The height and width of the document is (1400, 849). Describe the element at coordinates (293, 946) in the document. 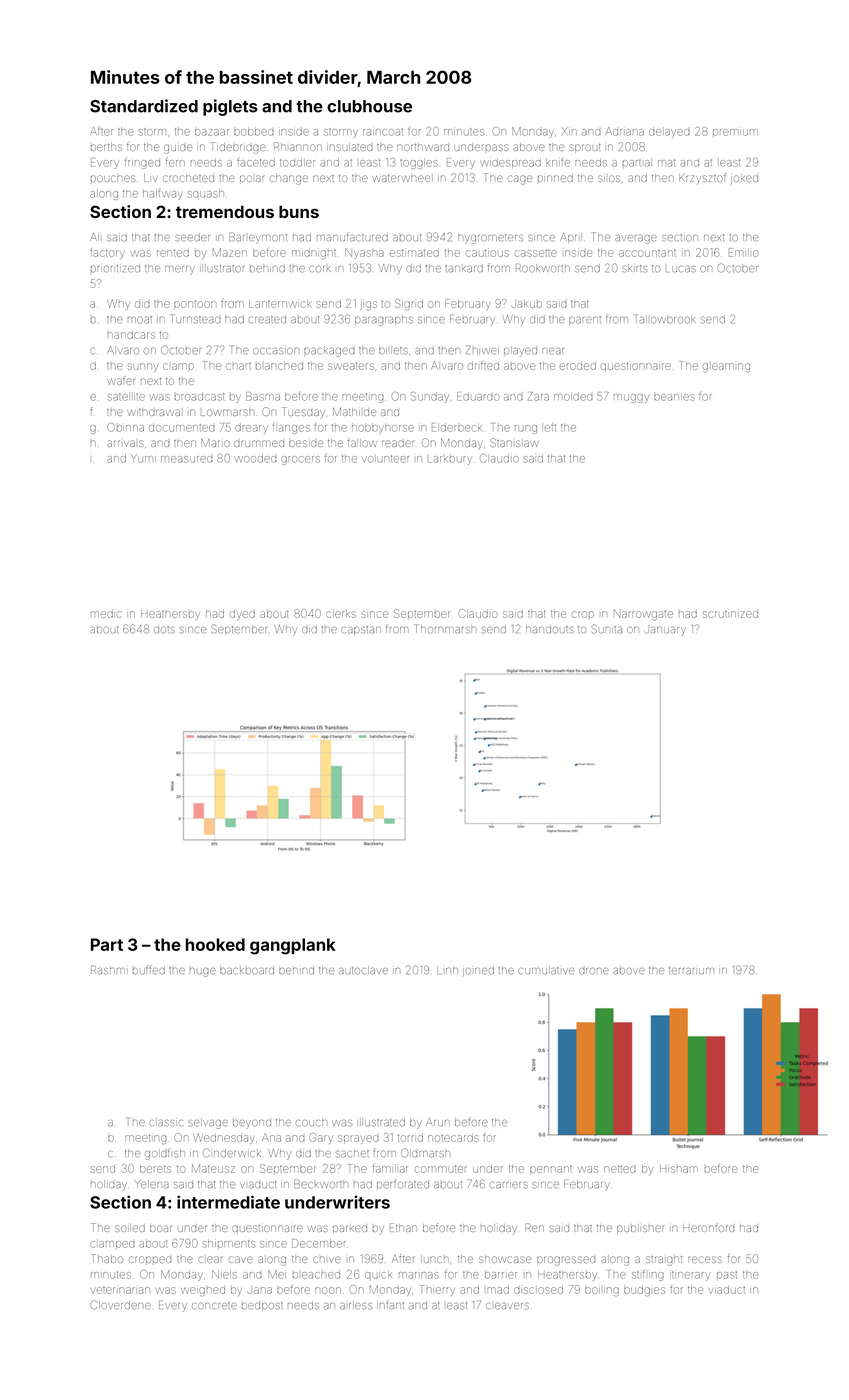

I see `gangplank` at that location.
